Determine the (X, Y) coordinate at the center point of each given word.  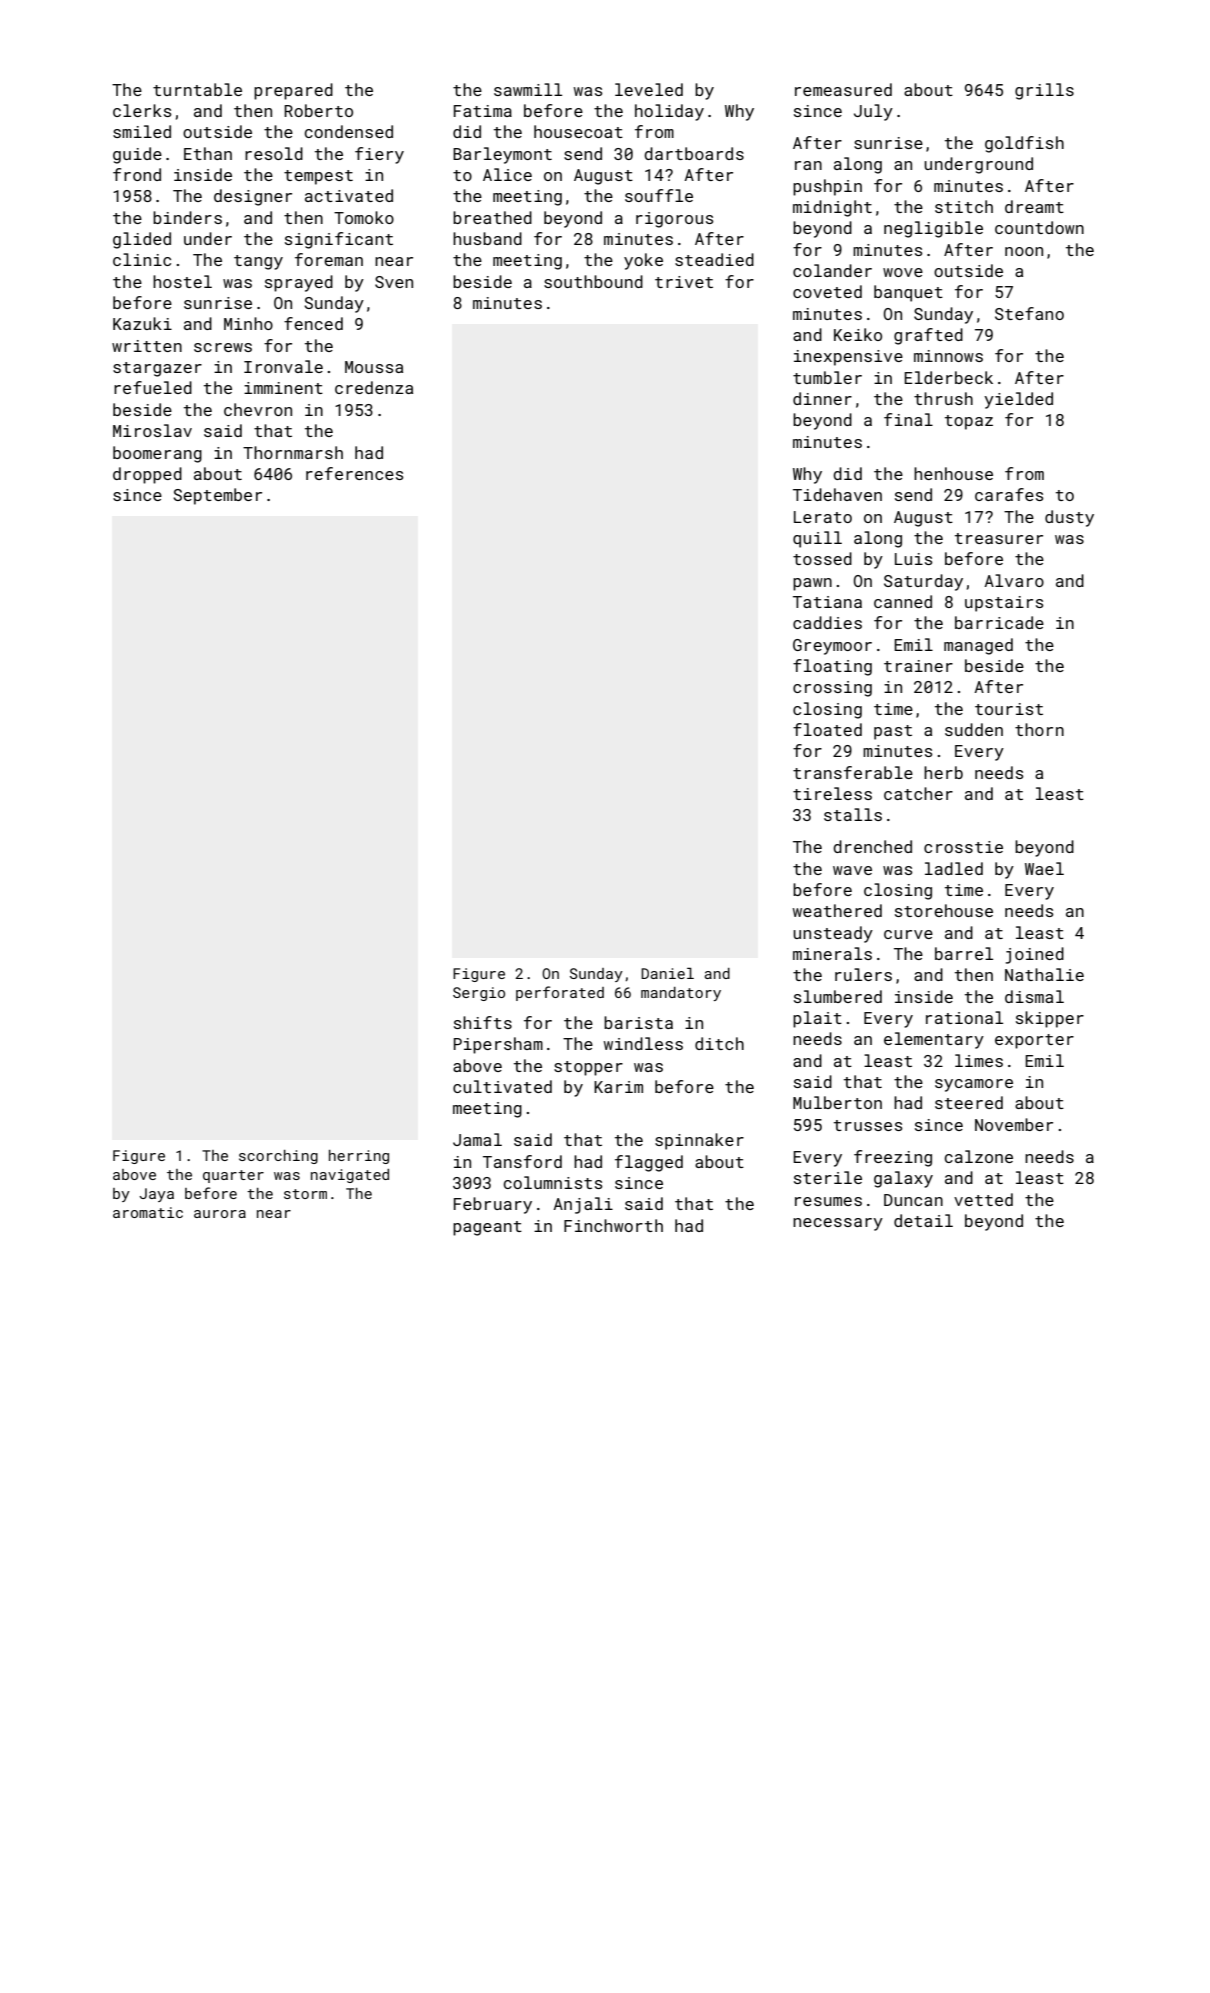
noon (1024, 251)
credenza (374, 387)
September (217, 496)
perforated (560, 993)
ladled (954, 868)
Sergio (479, 994)
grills (1044, 91)
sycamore (974, 1085)
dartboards (694, 153)
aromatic (148, 1212)
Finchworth (613, 1225)
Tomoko (364, 217)
